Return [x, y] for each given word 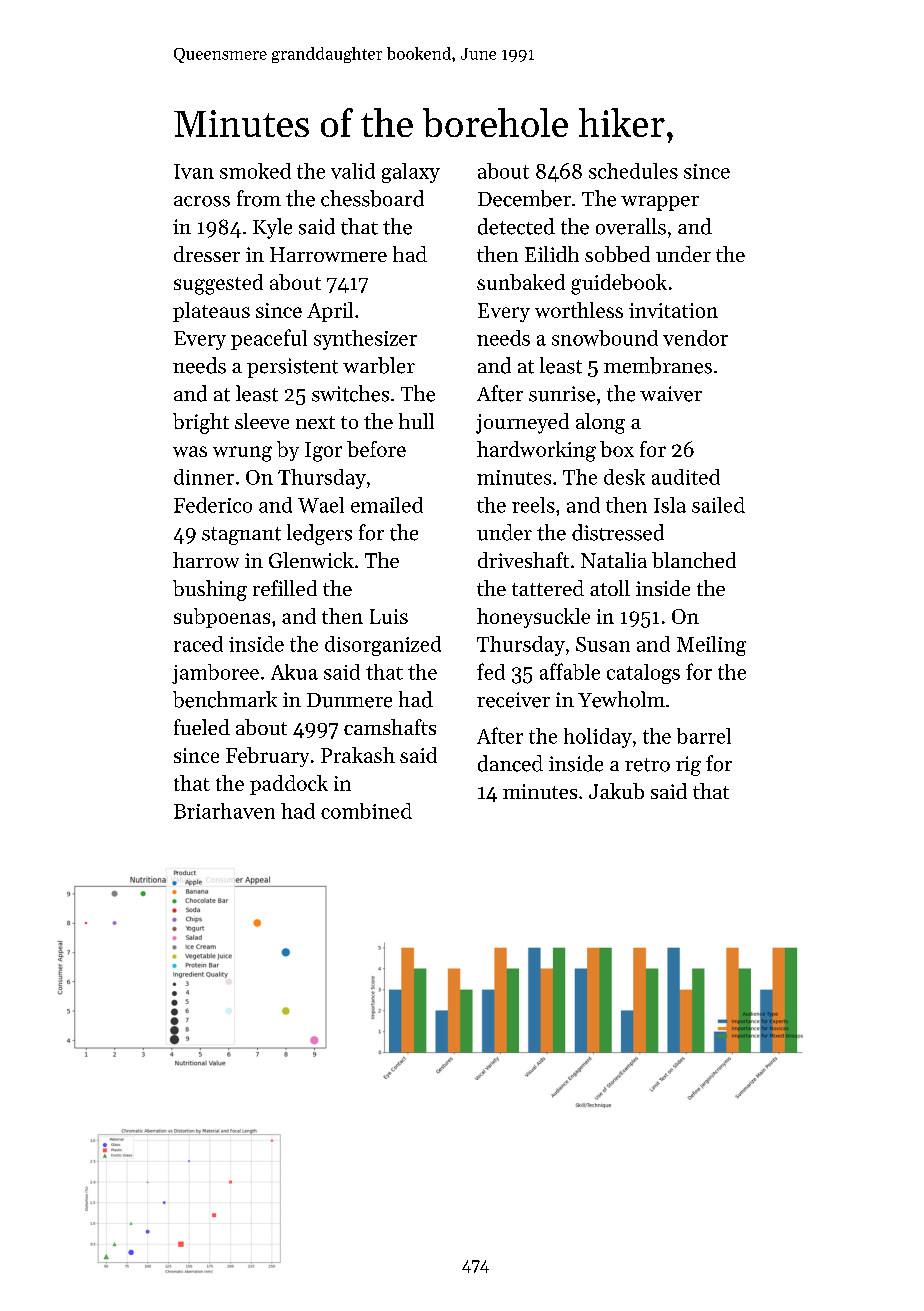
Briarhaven [224, 811]
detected [516, 226]
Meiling [711, 646]
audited [686, 477]
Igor [323, 452]
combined [366, 811]
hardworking [536, 451]
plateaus [211, 312]
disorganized [383, 646]
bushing [210, 590]
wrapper [660, 203]
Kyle [272, 228]
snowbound [605, 338]
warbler [379, 365]
